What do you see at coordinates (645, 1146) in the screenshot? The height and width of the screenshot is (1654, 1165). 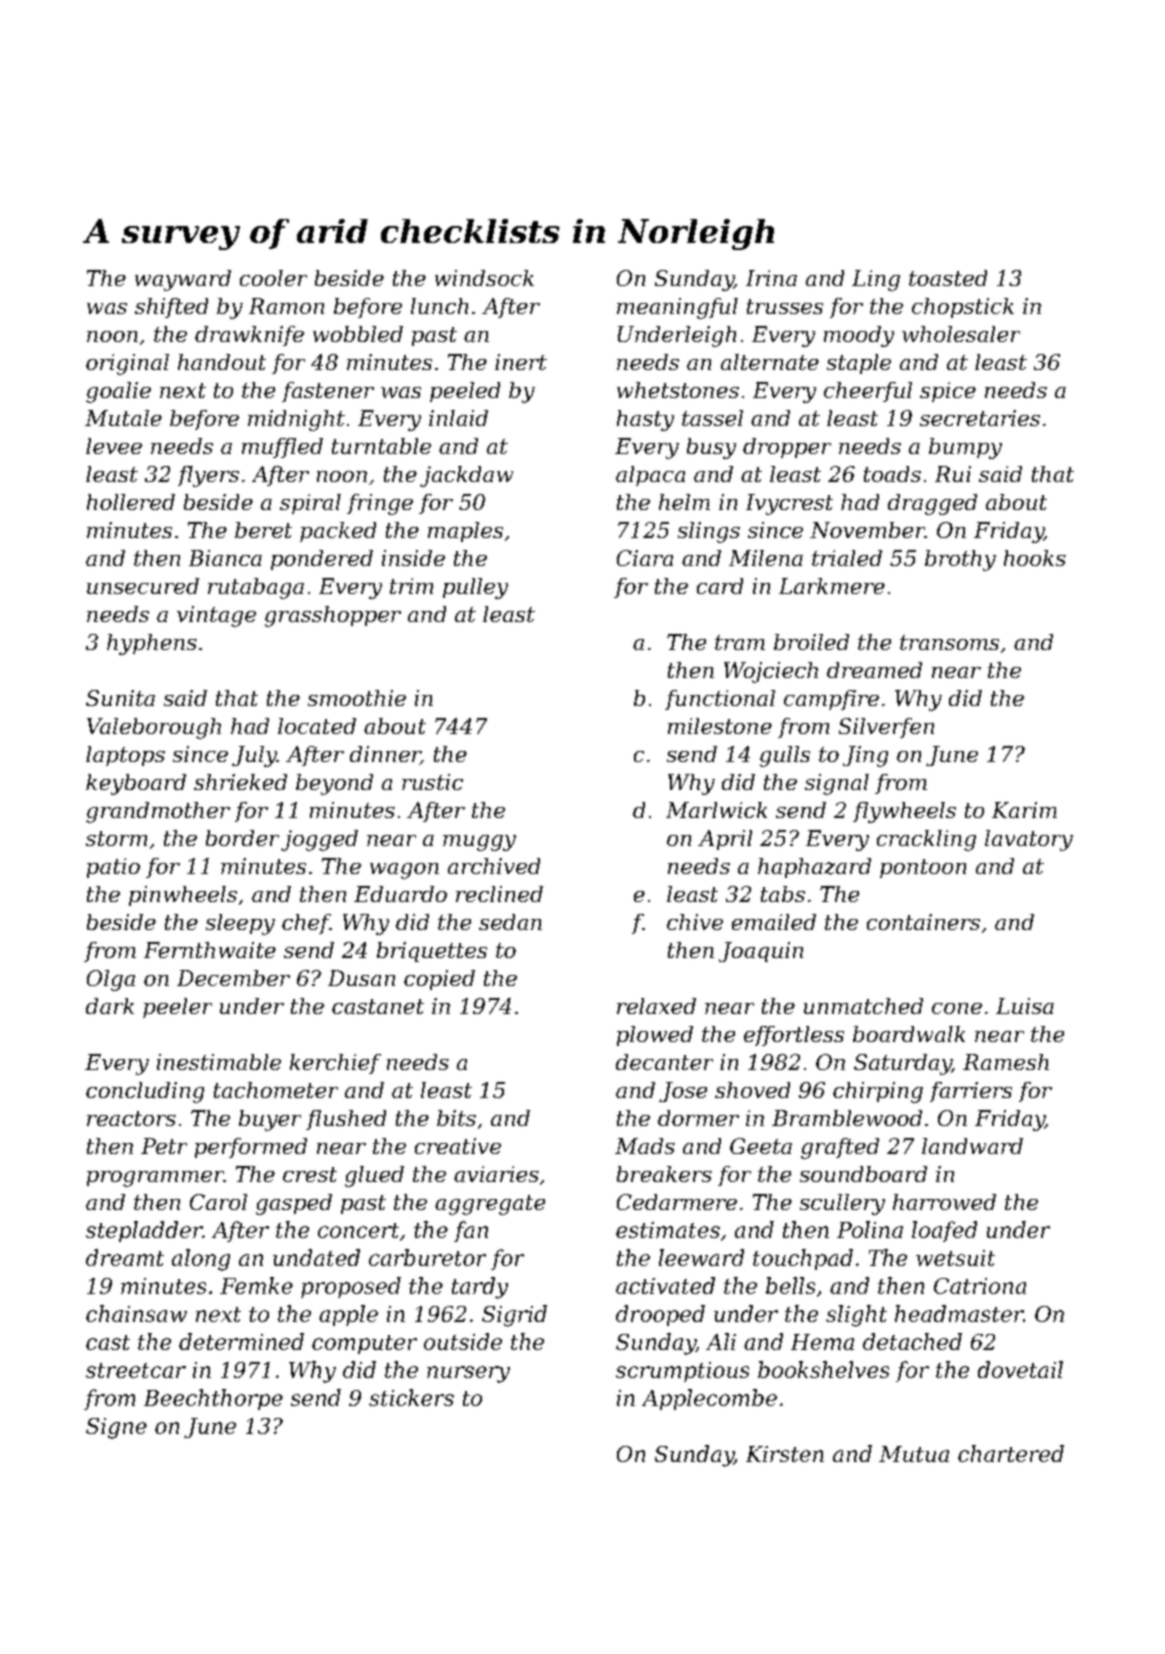 I see `Mads` at bounding box center [645, 1146].
